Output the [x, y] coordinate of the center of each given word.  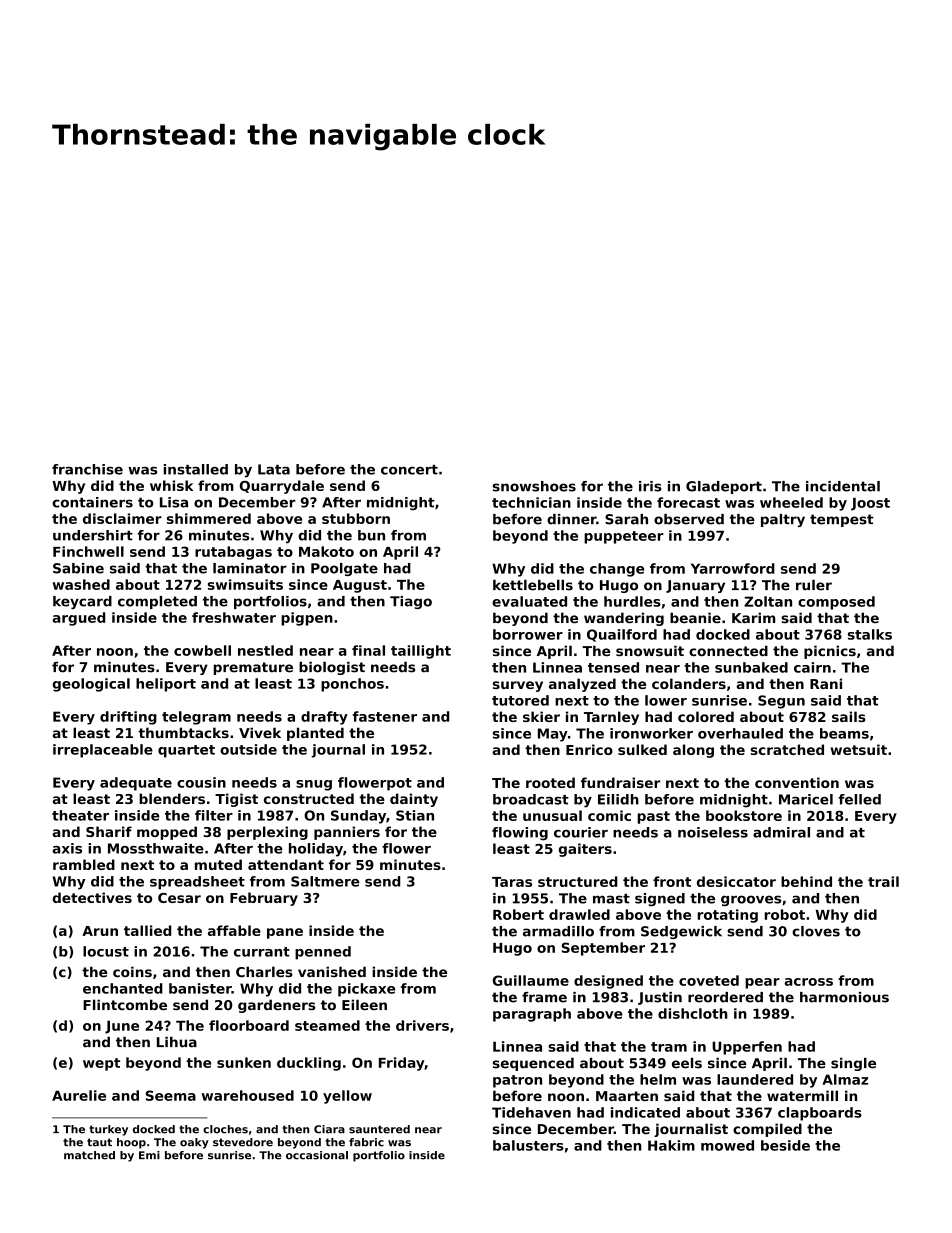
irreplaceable [103, 751]
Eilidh [618, 799]
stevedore [243, 1142]
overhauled [740, 733]
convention [797, 782]
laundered [755, 1079]
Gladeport [724, 487]
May [553, 735]
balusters [528, 1145]
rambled [84, 864]
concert [409, 470]
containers [92, 502]
